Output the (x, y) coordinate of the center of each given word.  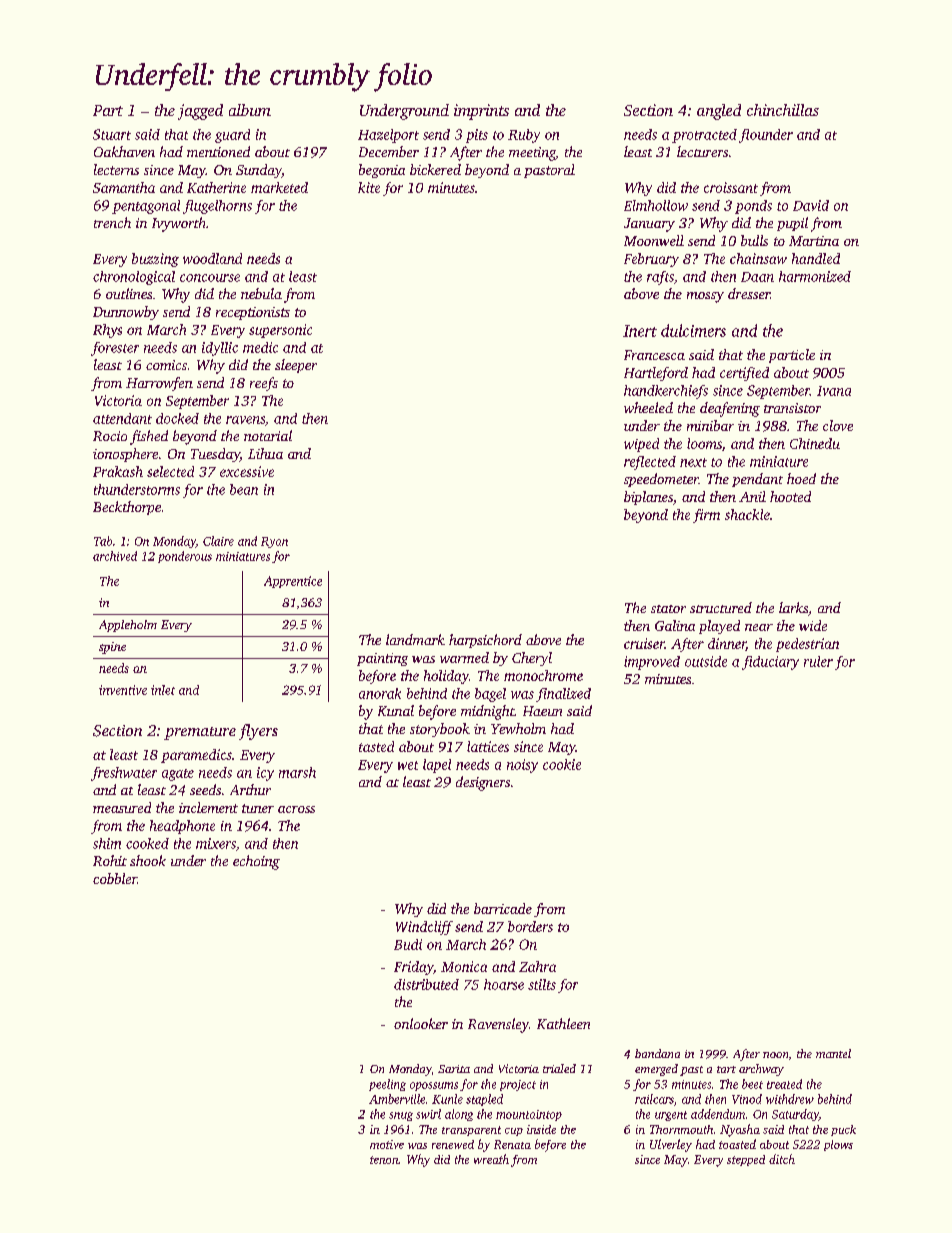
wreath (491, 1159)
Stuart (112, 134)
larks (793, 607)
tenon (384, 1160)
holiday (446, 677)
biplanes (648, 498)
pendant (757, 480)
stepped (746, 1160)
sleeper (296, 366)
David (811, 205)
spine (112, 648)
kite (369, 187)
